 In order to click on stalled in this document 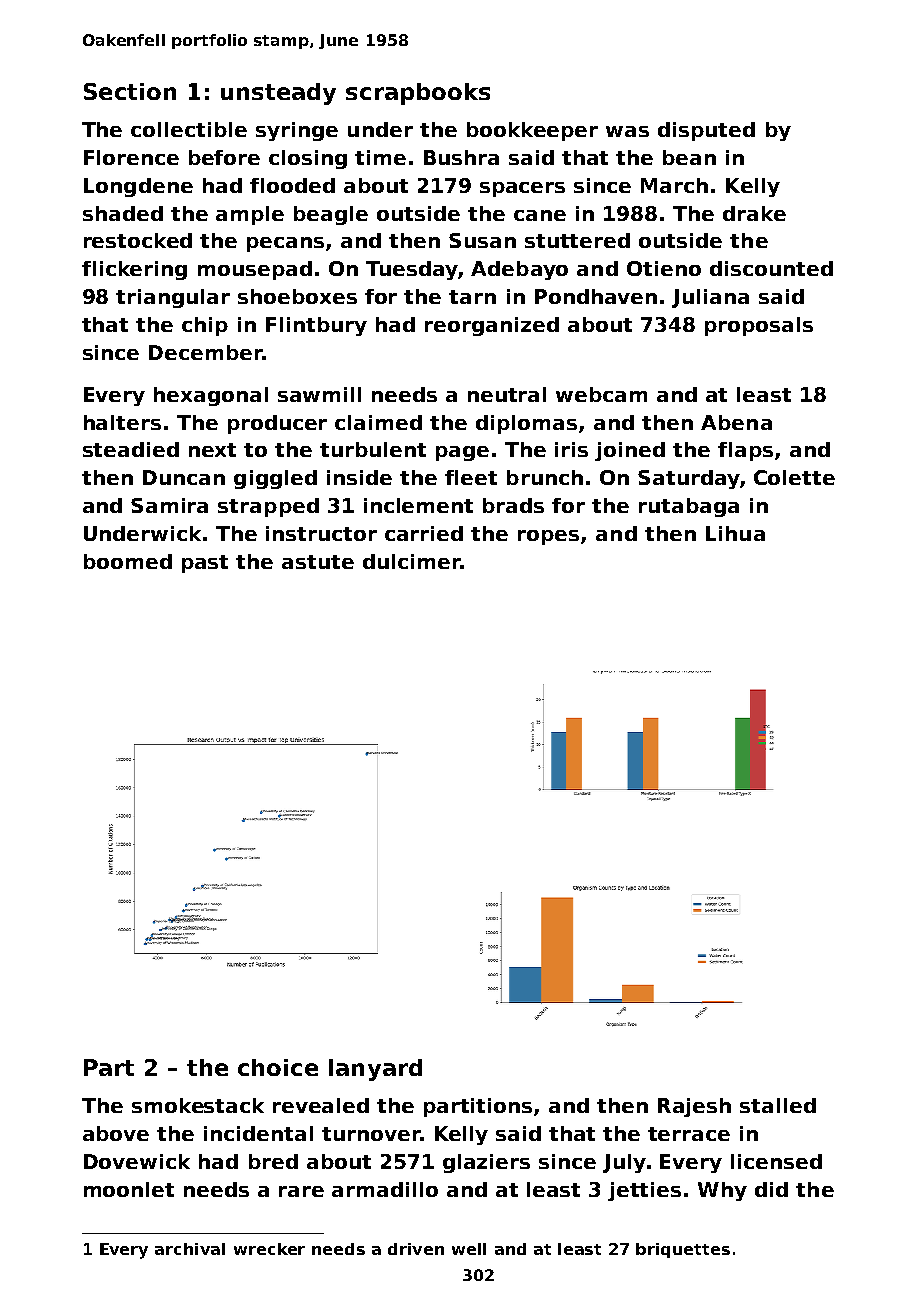, I will do `click(778, 1105)`.
